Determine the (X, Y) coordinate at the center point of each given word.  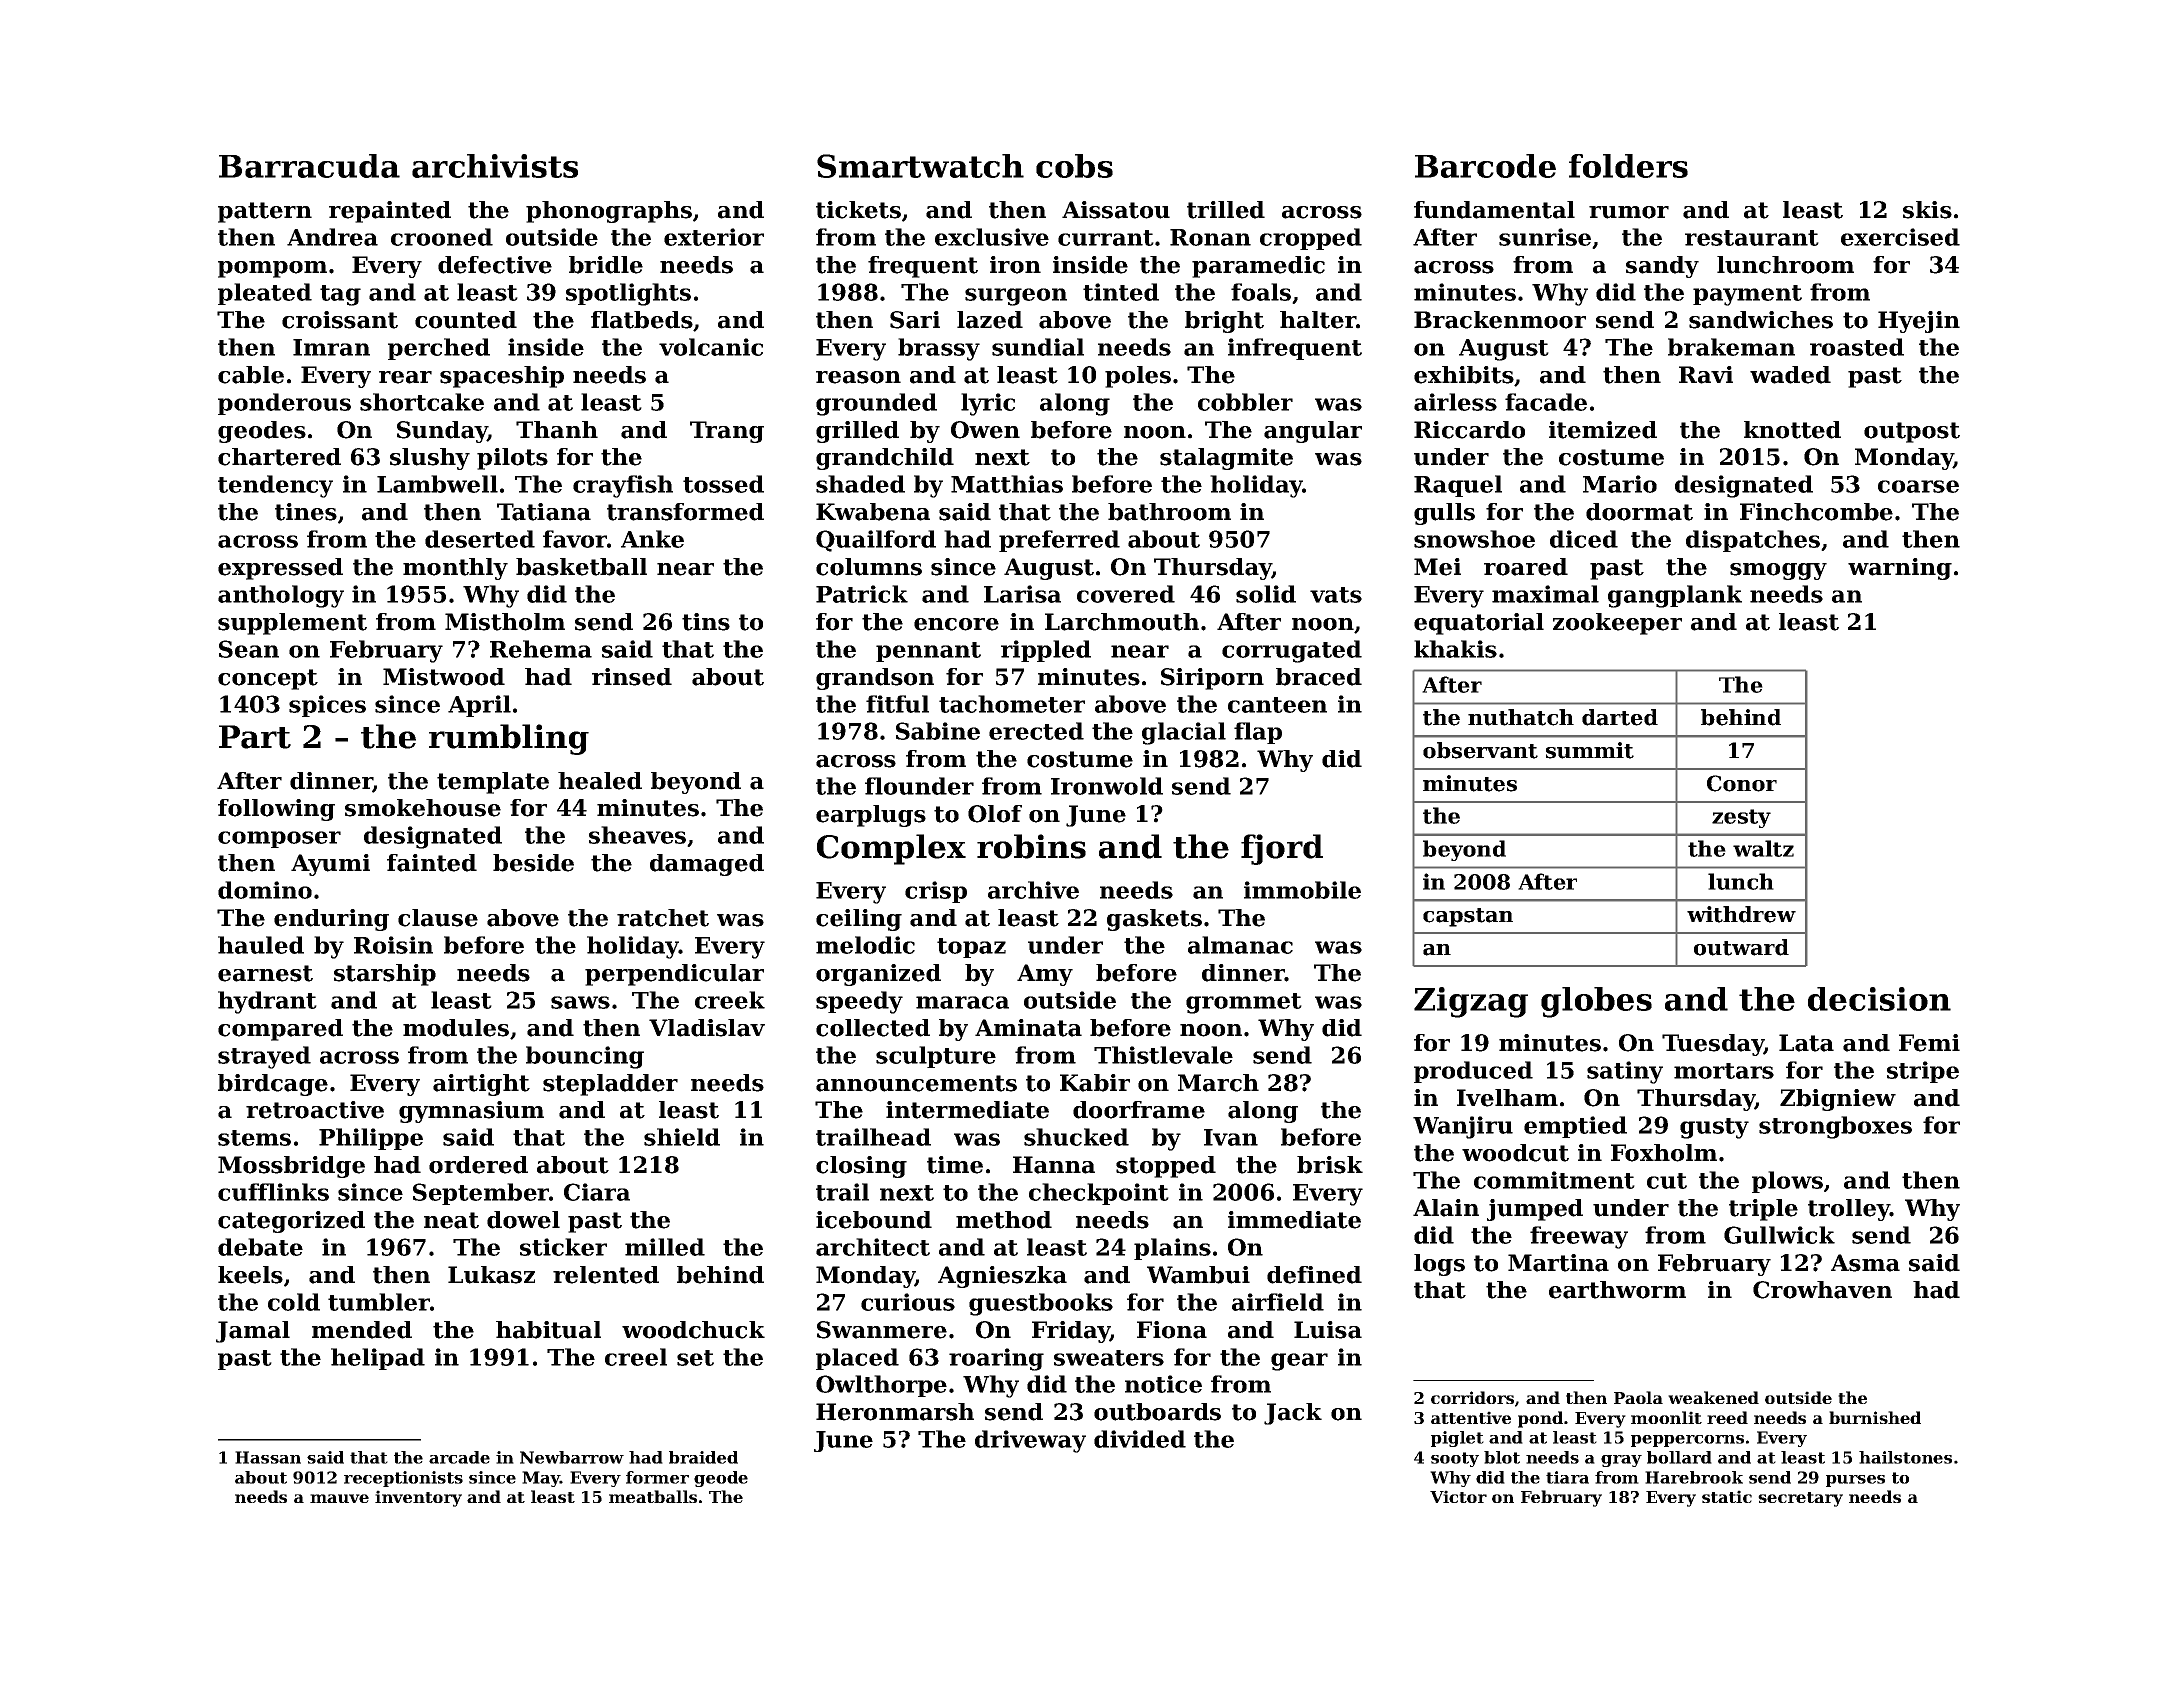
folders (1628, 166)
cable (251, 375)
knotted (1792, 430)
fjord (1282, 849)
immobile (1302, 890)
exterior (714, 237)
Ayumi (330, 865)
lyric (988, 404)
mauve (339, 1498)
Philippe (371, 1139)
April (479, 706)
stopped (1166, 1167)
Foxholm (1664, 1153)
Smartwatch (920, 166)
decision (1879, 999)
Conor (1742, 783)
